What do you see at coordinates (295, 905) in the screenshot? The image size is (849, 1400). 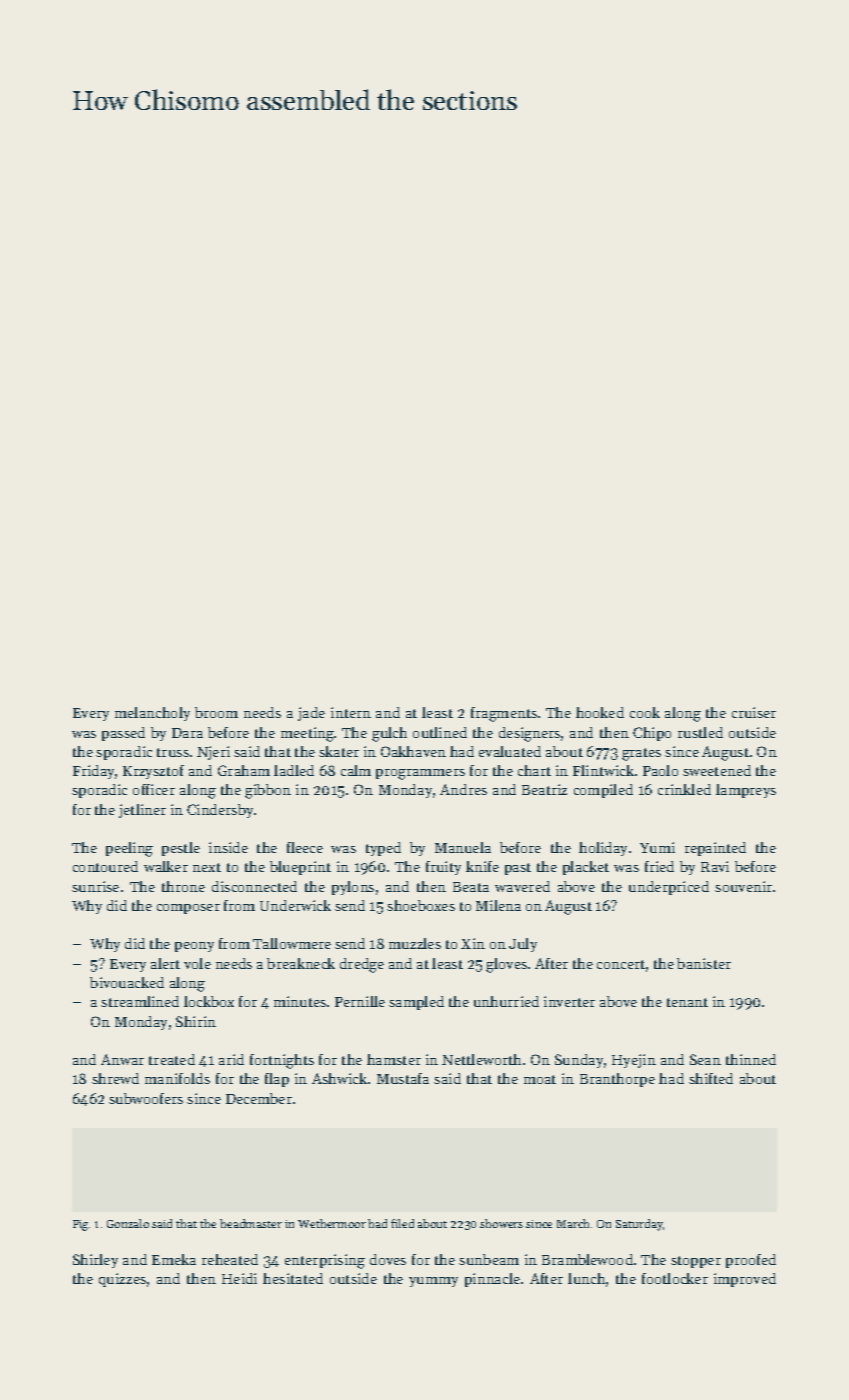 I see `Underwick` at bounding box center [295, 905].
